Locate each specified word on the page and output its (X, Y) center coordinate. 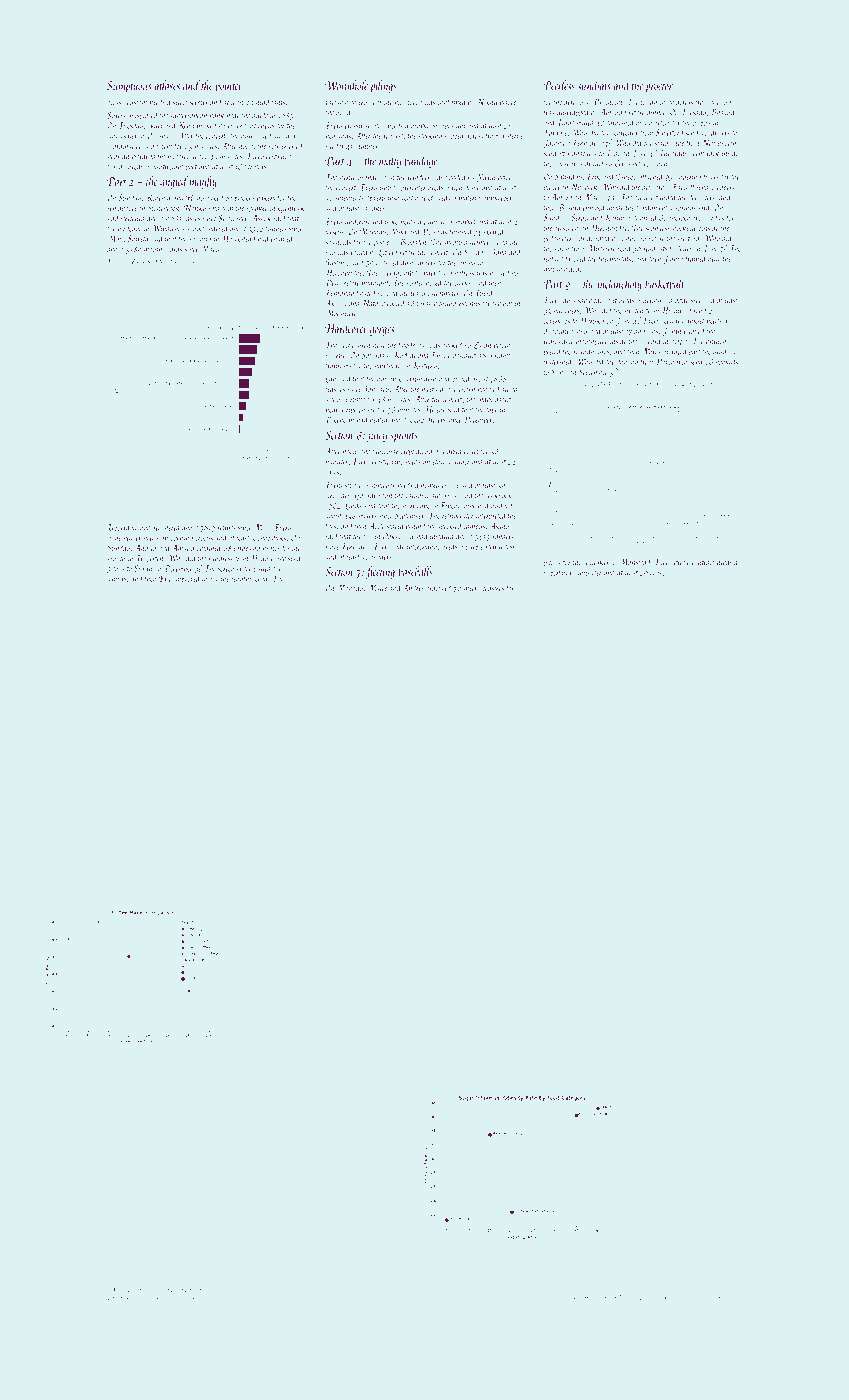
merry (472, 590)
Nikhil (488, 101)
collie (666, 101)
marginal (121, 146)
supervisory (560, 574)
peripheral (122, 1298)
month (116, 558)
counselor (566, 1297)
